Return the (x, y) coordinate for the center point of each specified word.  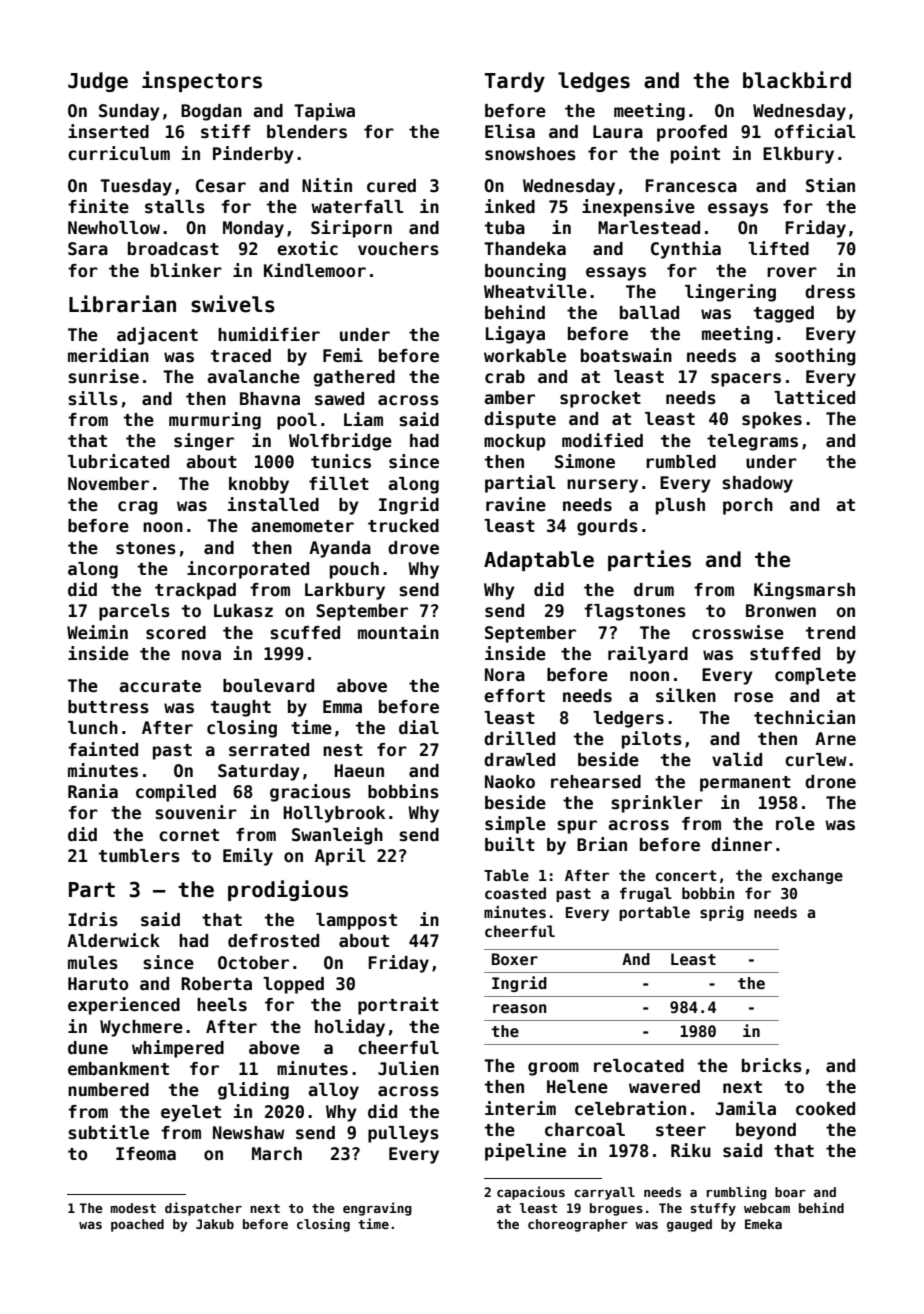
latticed (814, 397)
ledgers (628, 719)
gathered (354, 378)
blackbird (797, 80)
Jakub (215, 1224)
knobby (259, 485)
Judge (98, 82)
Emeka (763, 1224)
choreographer (578, 1225)
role (795, 824)
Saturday (259, 772)
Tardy (515, 82)
